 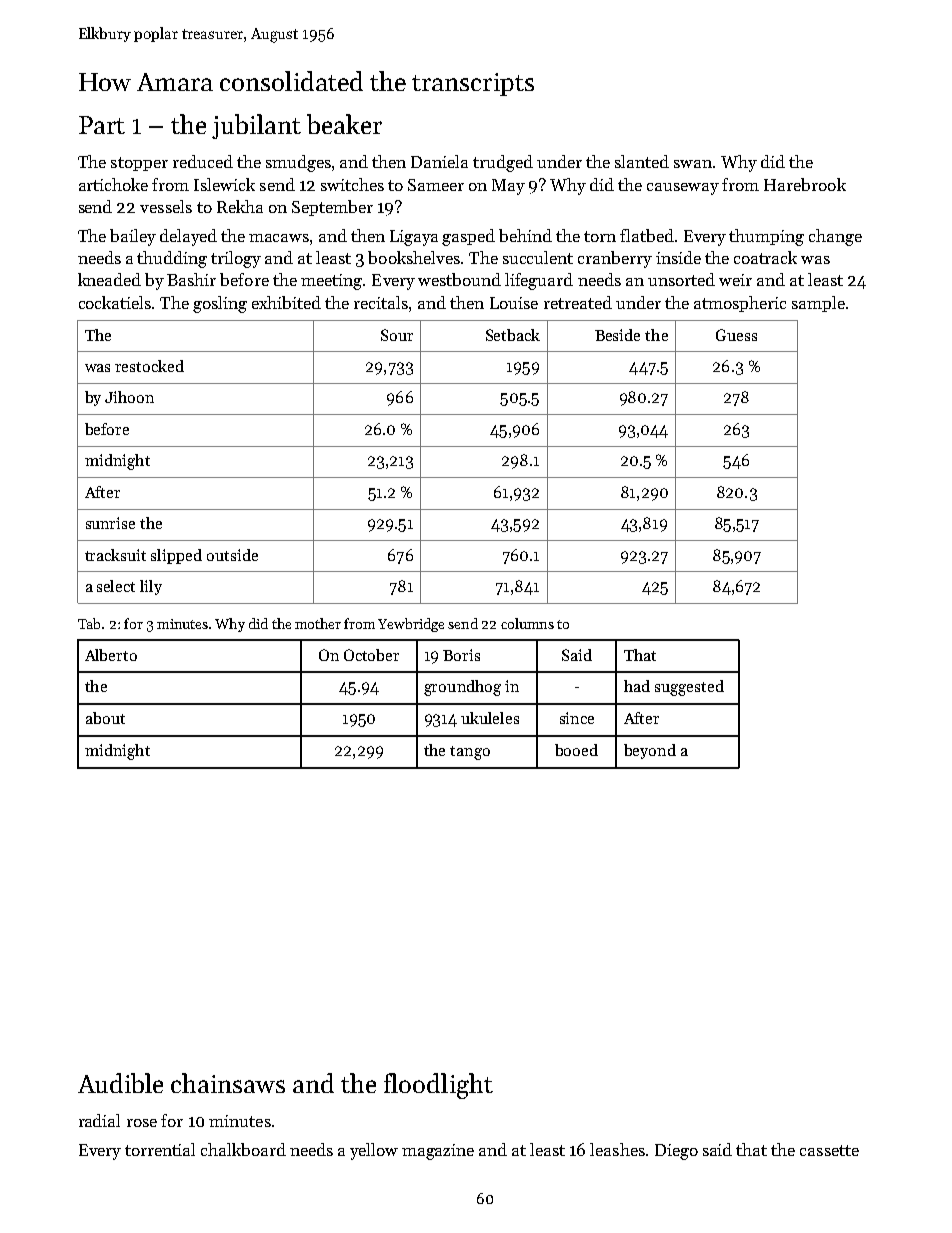 I want to click on chainsaws, so click(x=228, y=1083).
